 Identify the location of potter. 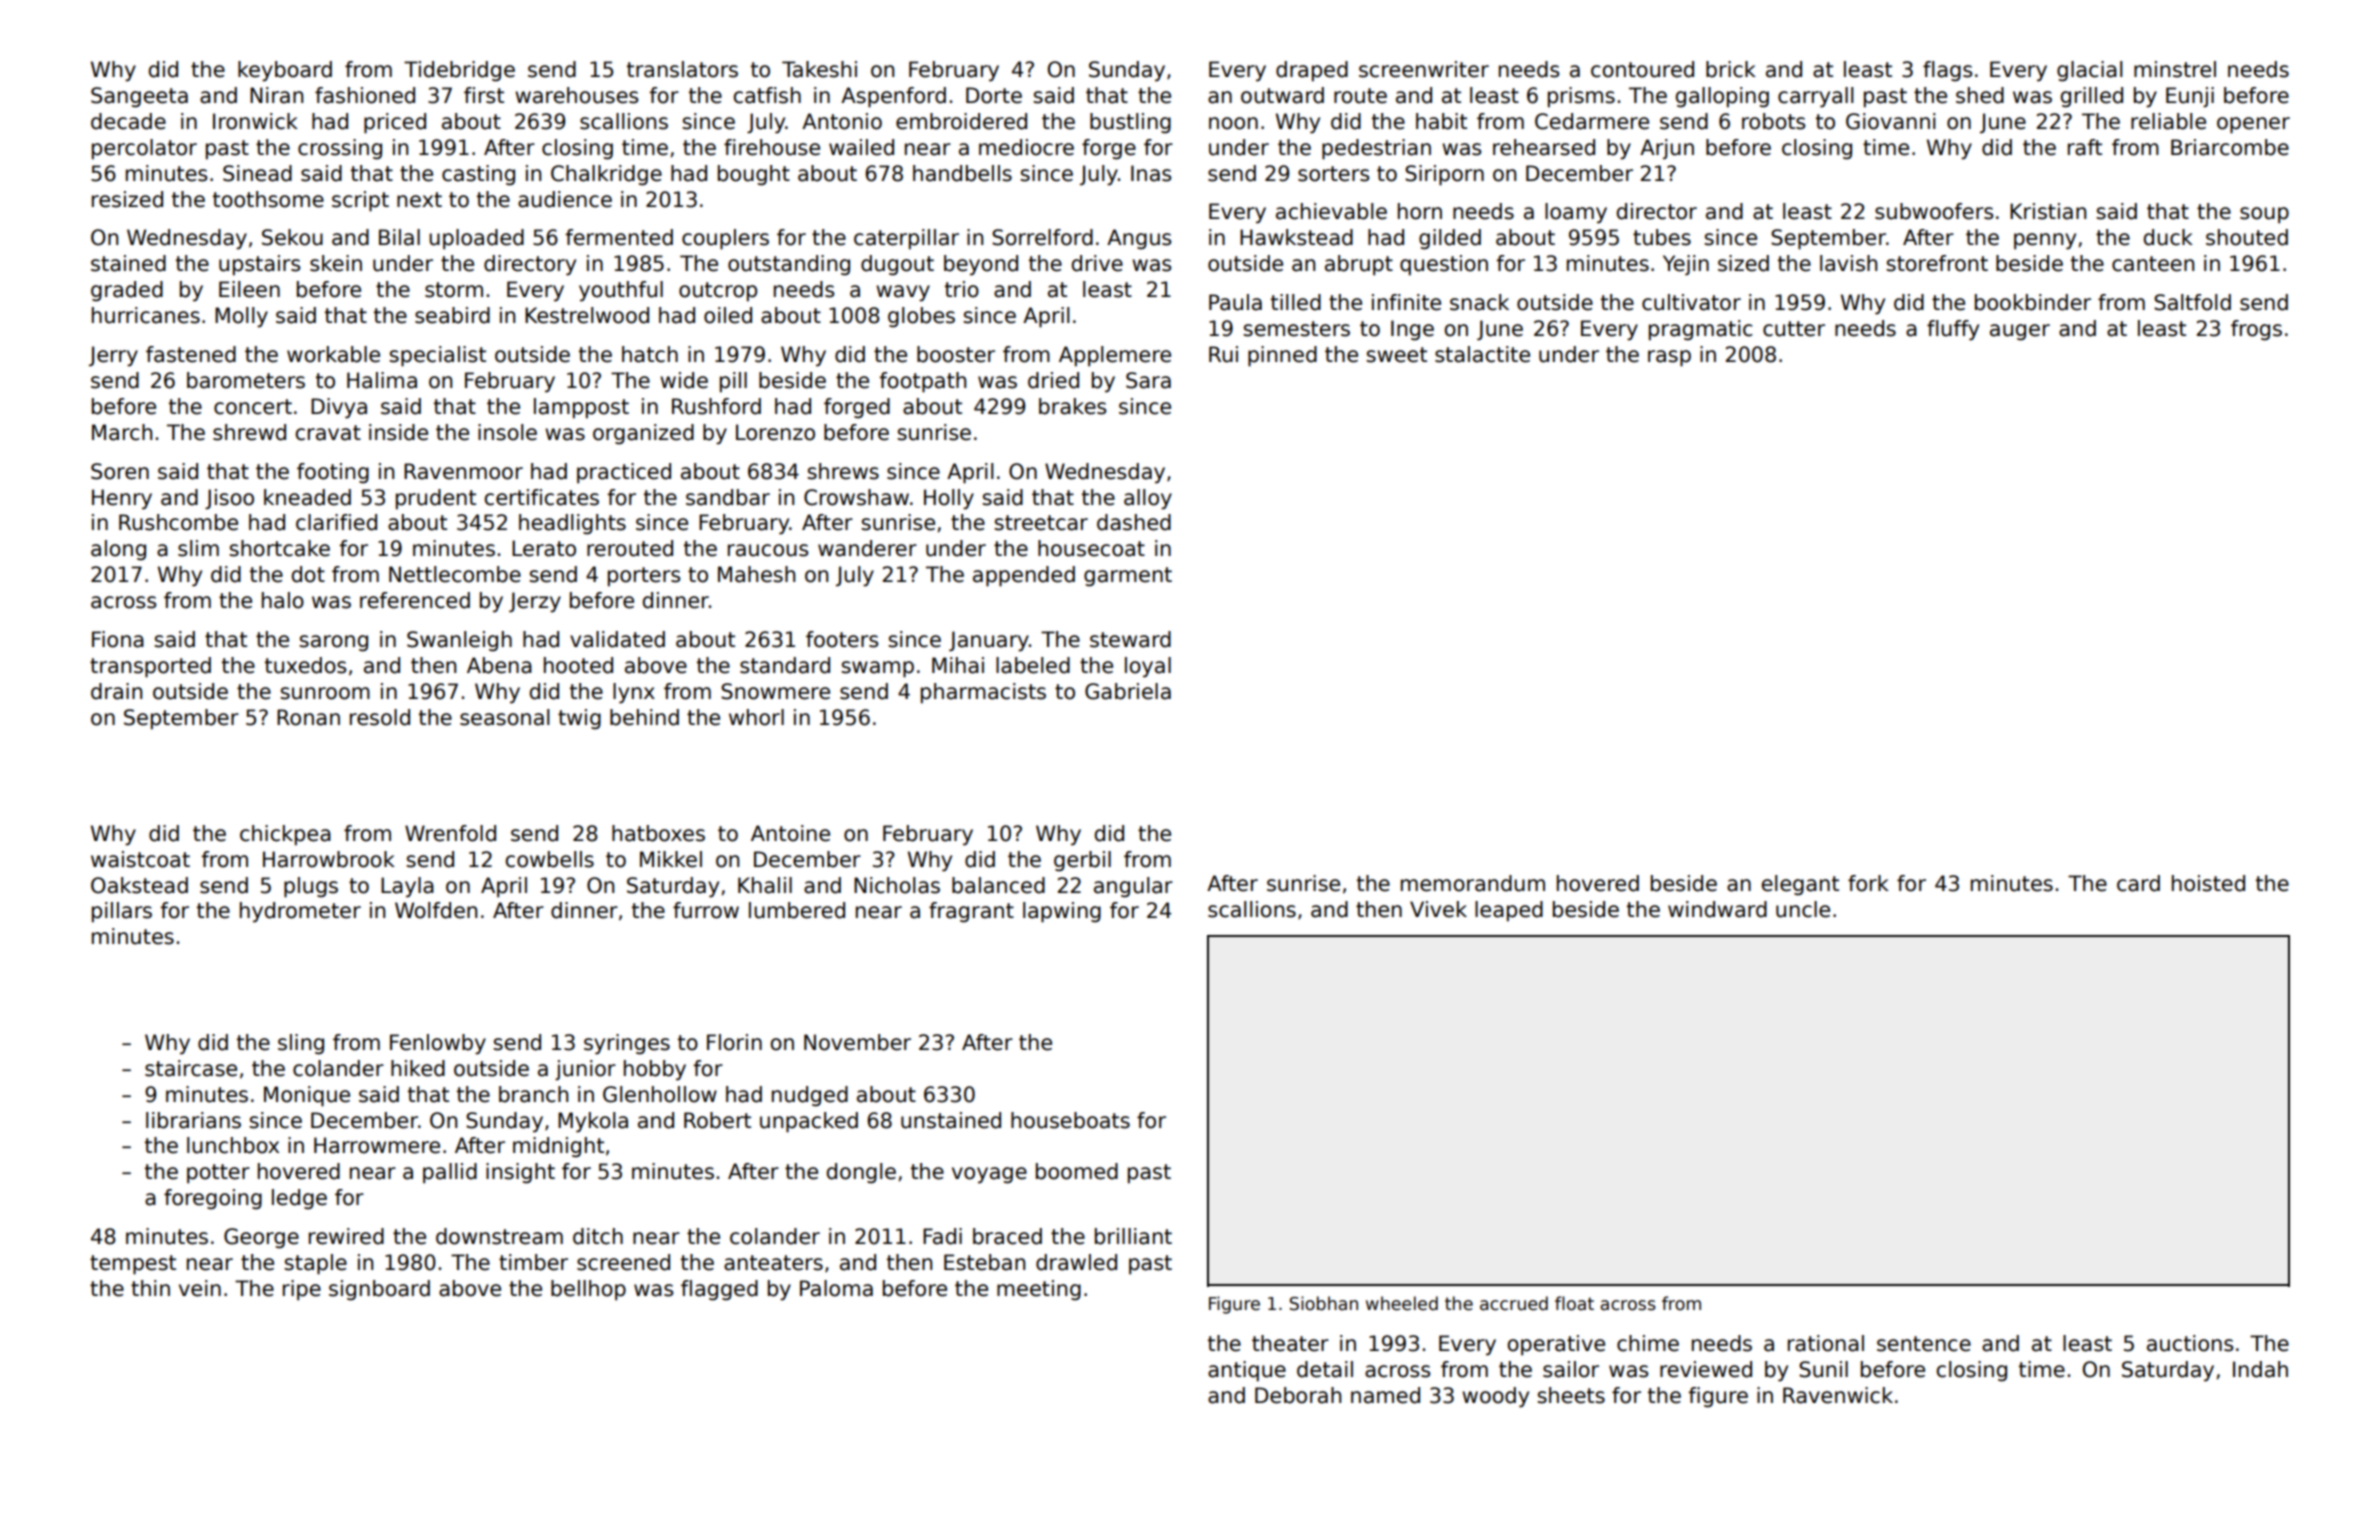
(218, 1174).
